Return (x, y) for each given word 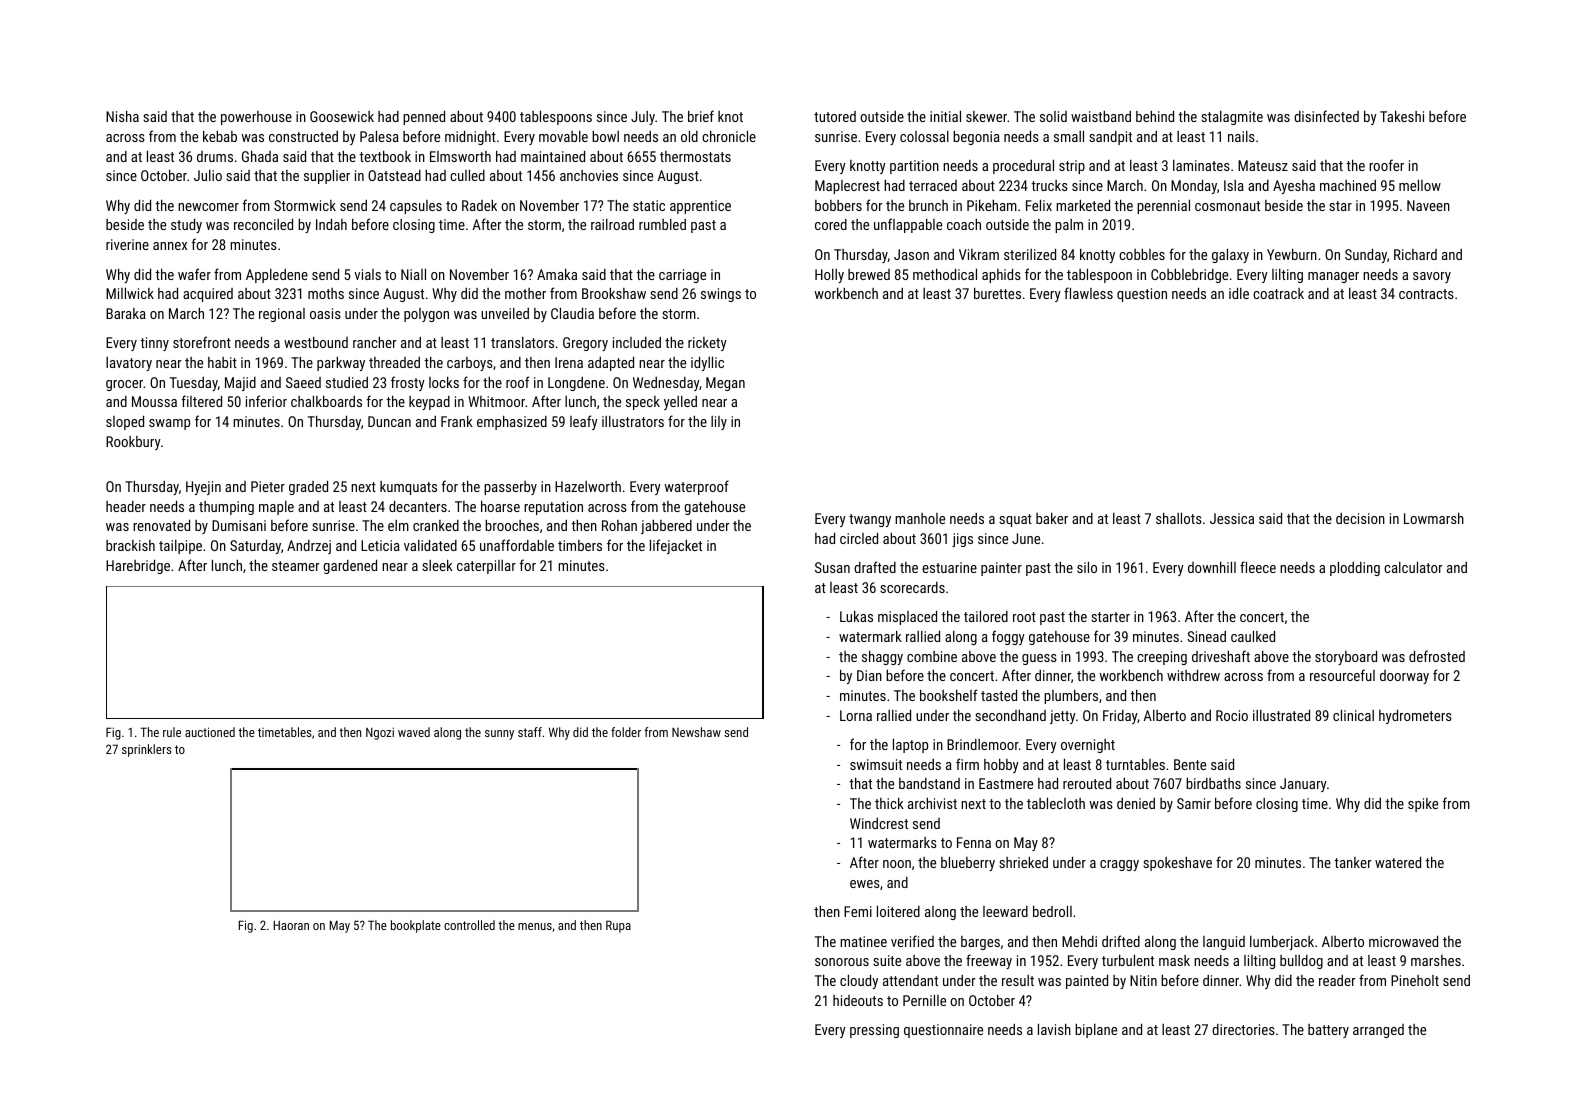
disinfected (1326, 116)
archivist (932, 803)
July (643, 118)
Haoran (291, 925)
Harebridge (138, 566)
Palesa (379, 136)
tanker (1352, 862)
